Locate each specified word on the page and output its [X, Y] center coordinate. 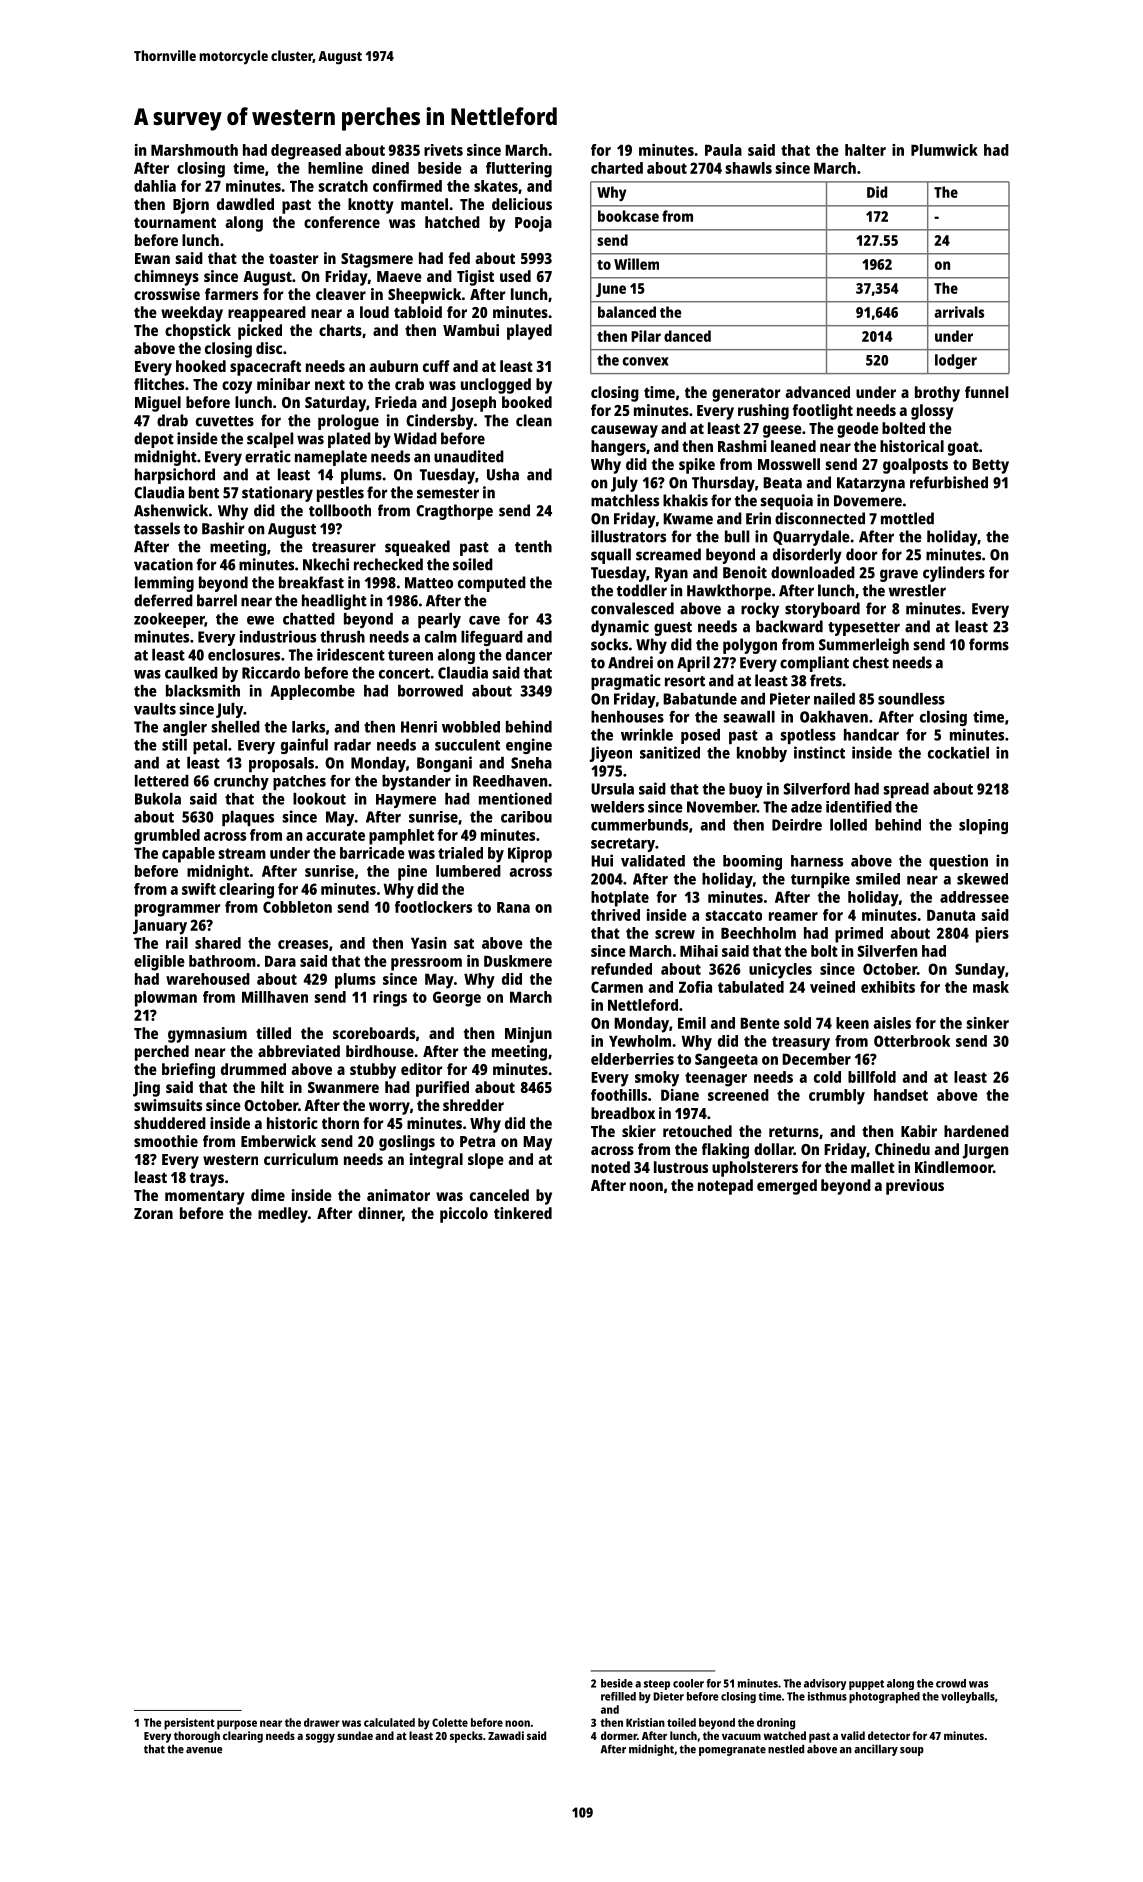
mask [991, 987]
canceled [499, 1195]
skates [496, 186]
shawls [748, 168]
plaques [248, 818]
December [816, 1059]
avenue [204, 1750]
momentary [205, 1198]
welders [617, 807]
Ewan [152, 258]
